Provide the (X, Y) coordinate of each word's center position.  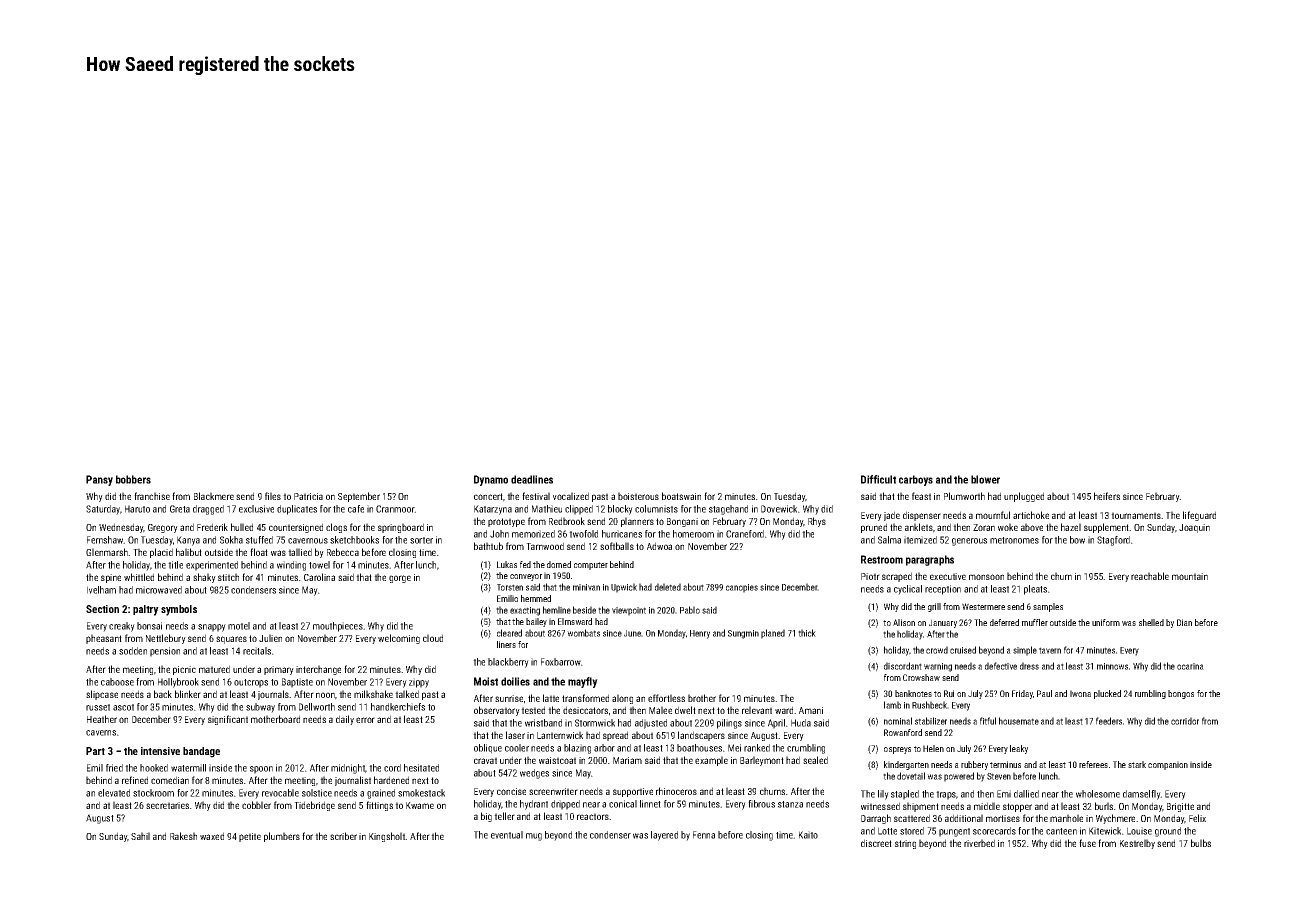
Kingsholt (387, 837)
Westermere (983, 606)
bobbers (133, 479)
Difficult (878, 479)
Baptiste (297, 683)
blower (985, 479)
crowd (937, 650)
